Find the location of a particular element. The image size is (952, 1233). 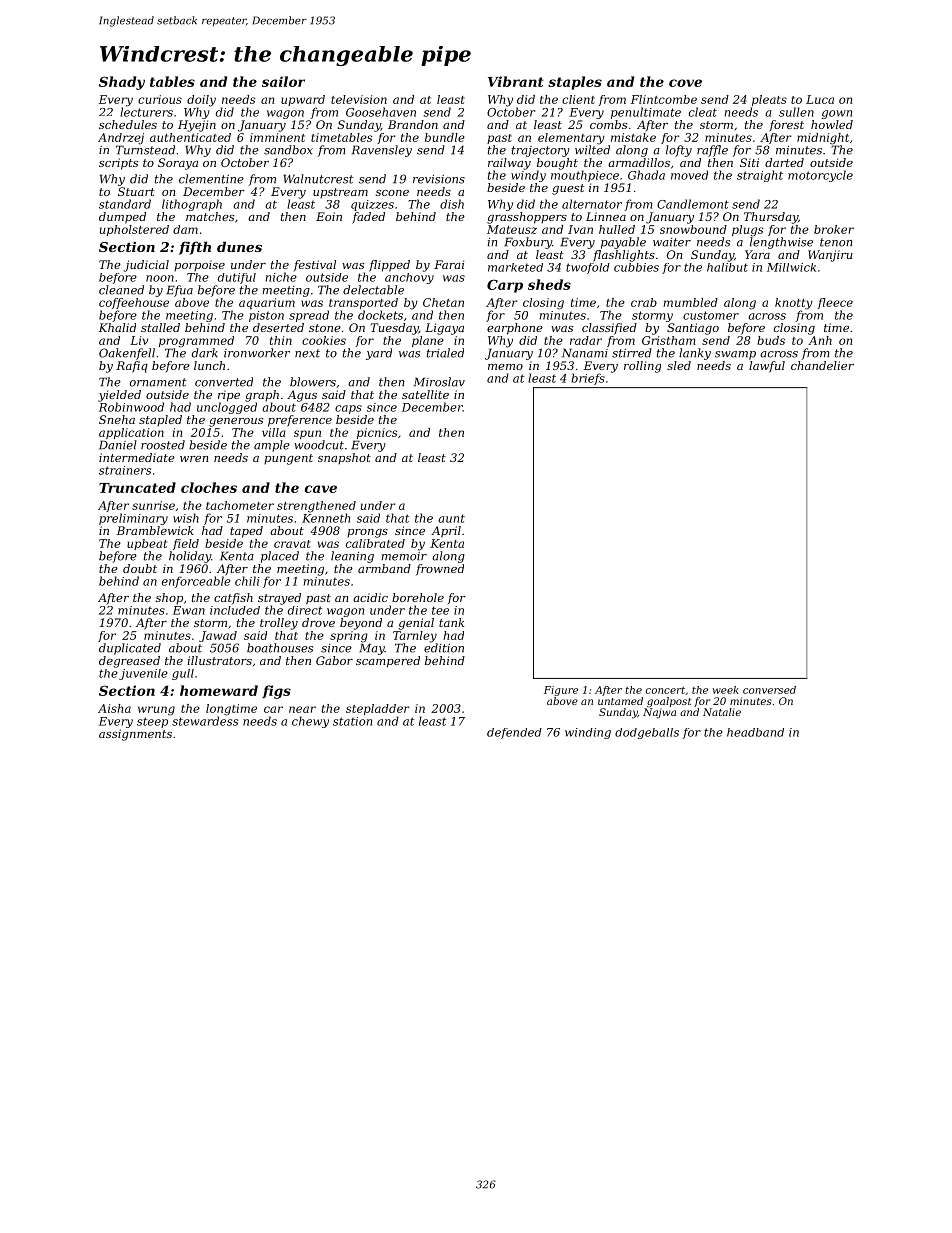

frowned is located at coordinates (440, 569).
